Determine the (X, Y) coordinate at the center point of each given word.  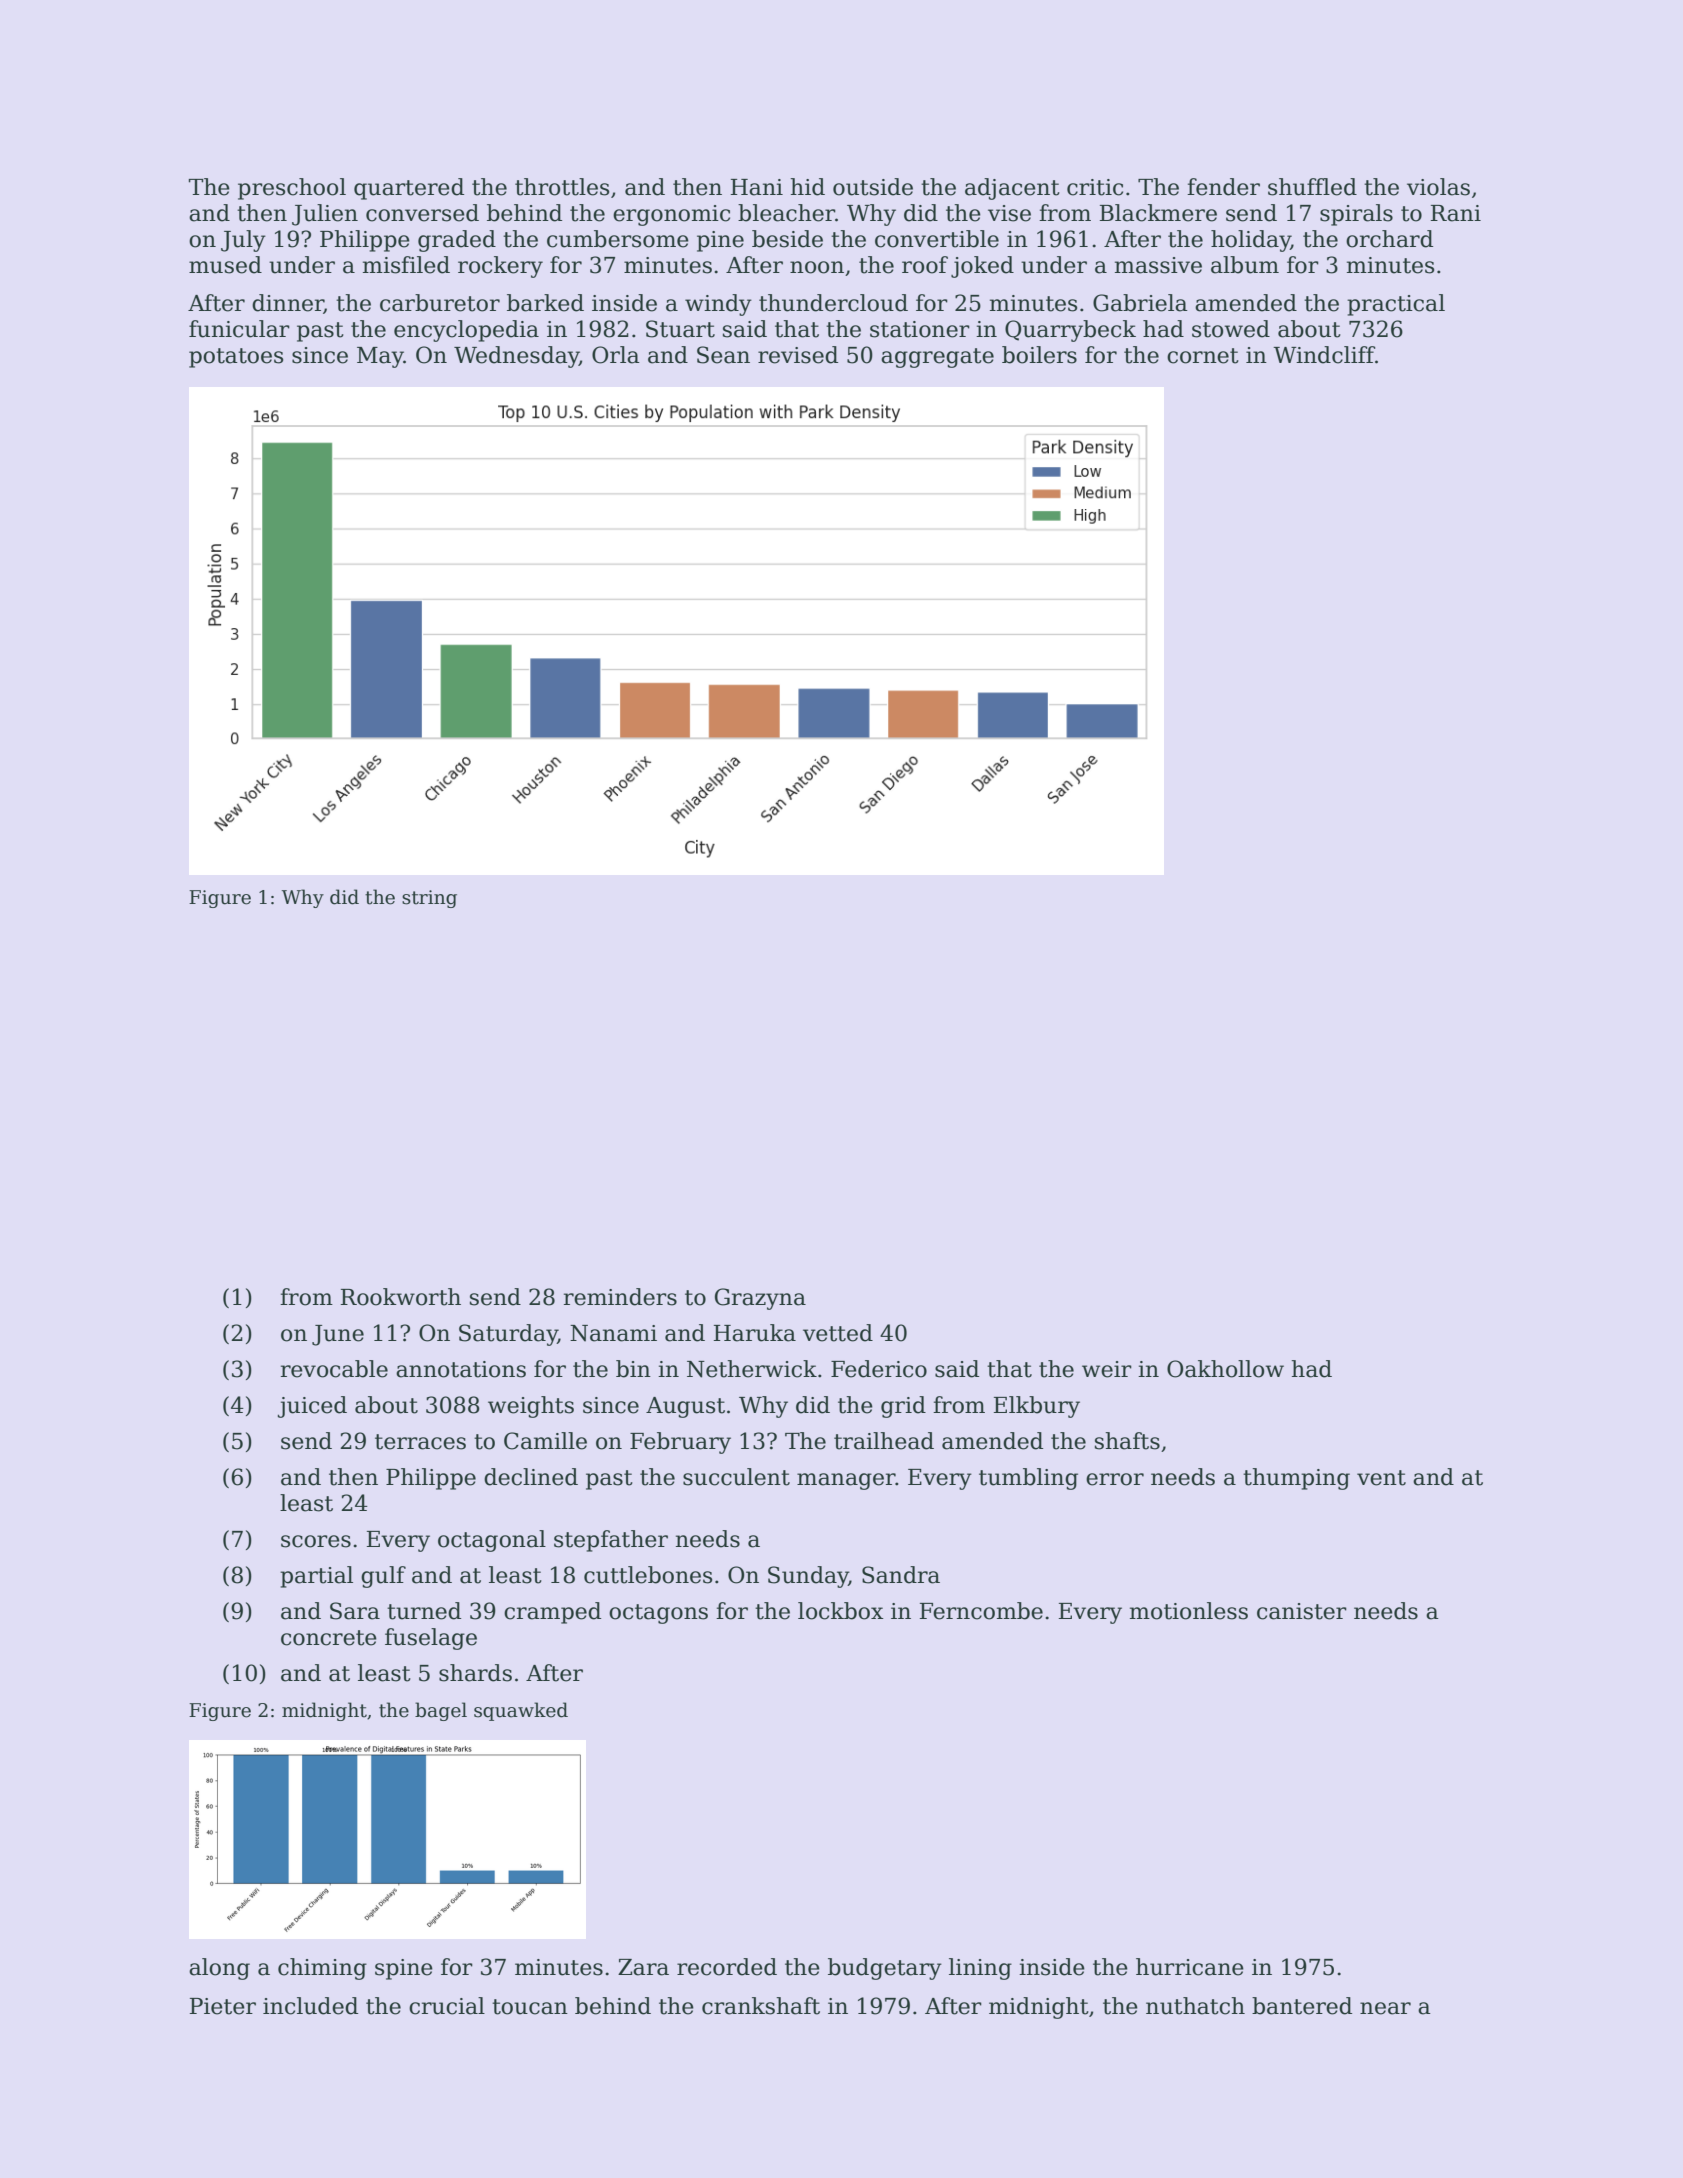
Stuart (680, 329)
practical (1396, 305)
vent (1381, 1478)
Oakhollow (1225, 1369)
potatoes (236, 358)
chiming (322, 1969)
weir (1107, 1369)
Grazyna (760, 1299)
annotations (461, 1369)
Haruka (755, 1333)
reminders (620, 1297)
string (429, 899)
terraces (420, 1442)
